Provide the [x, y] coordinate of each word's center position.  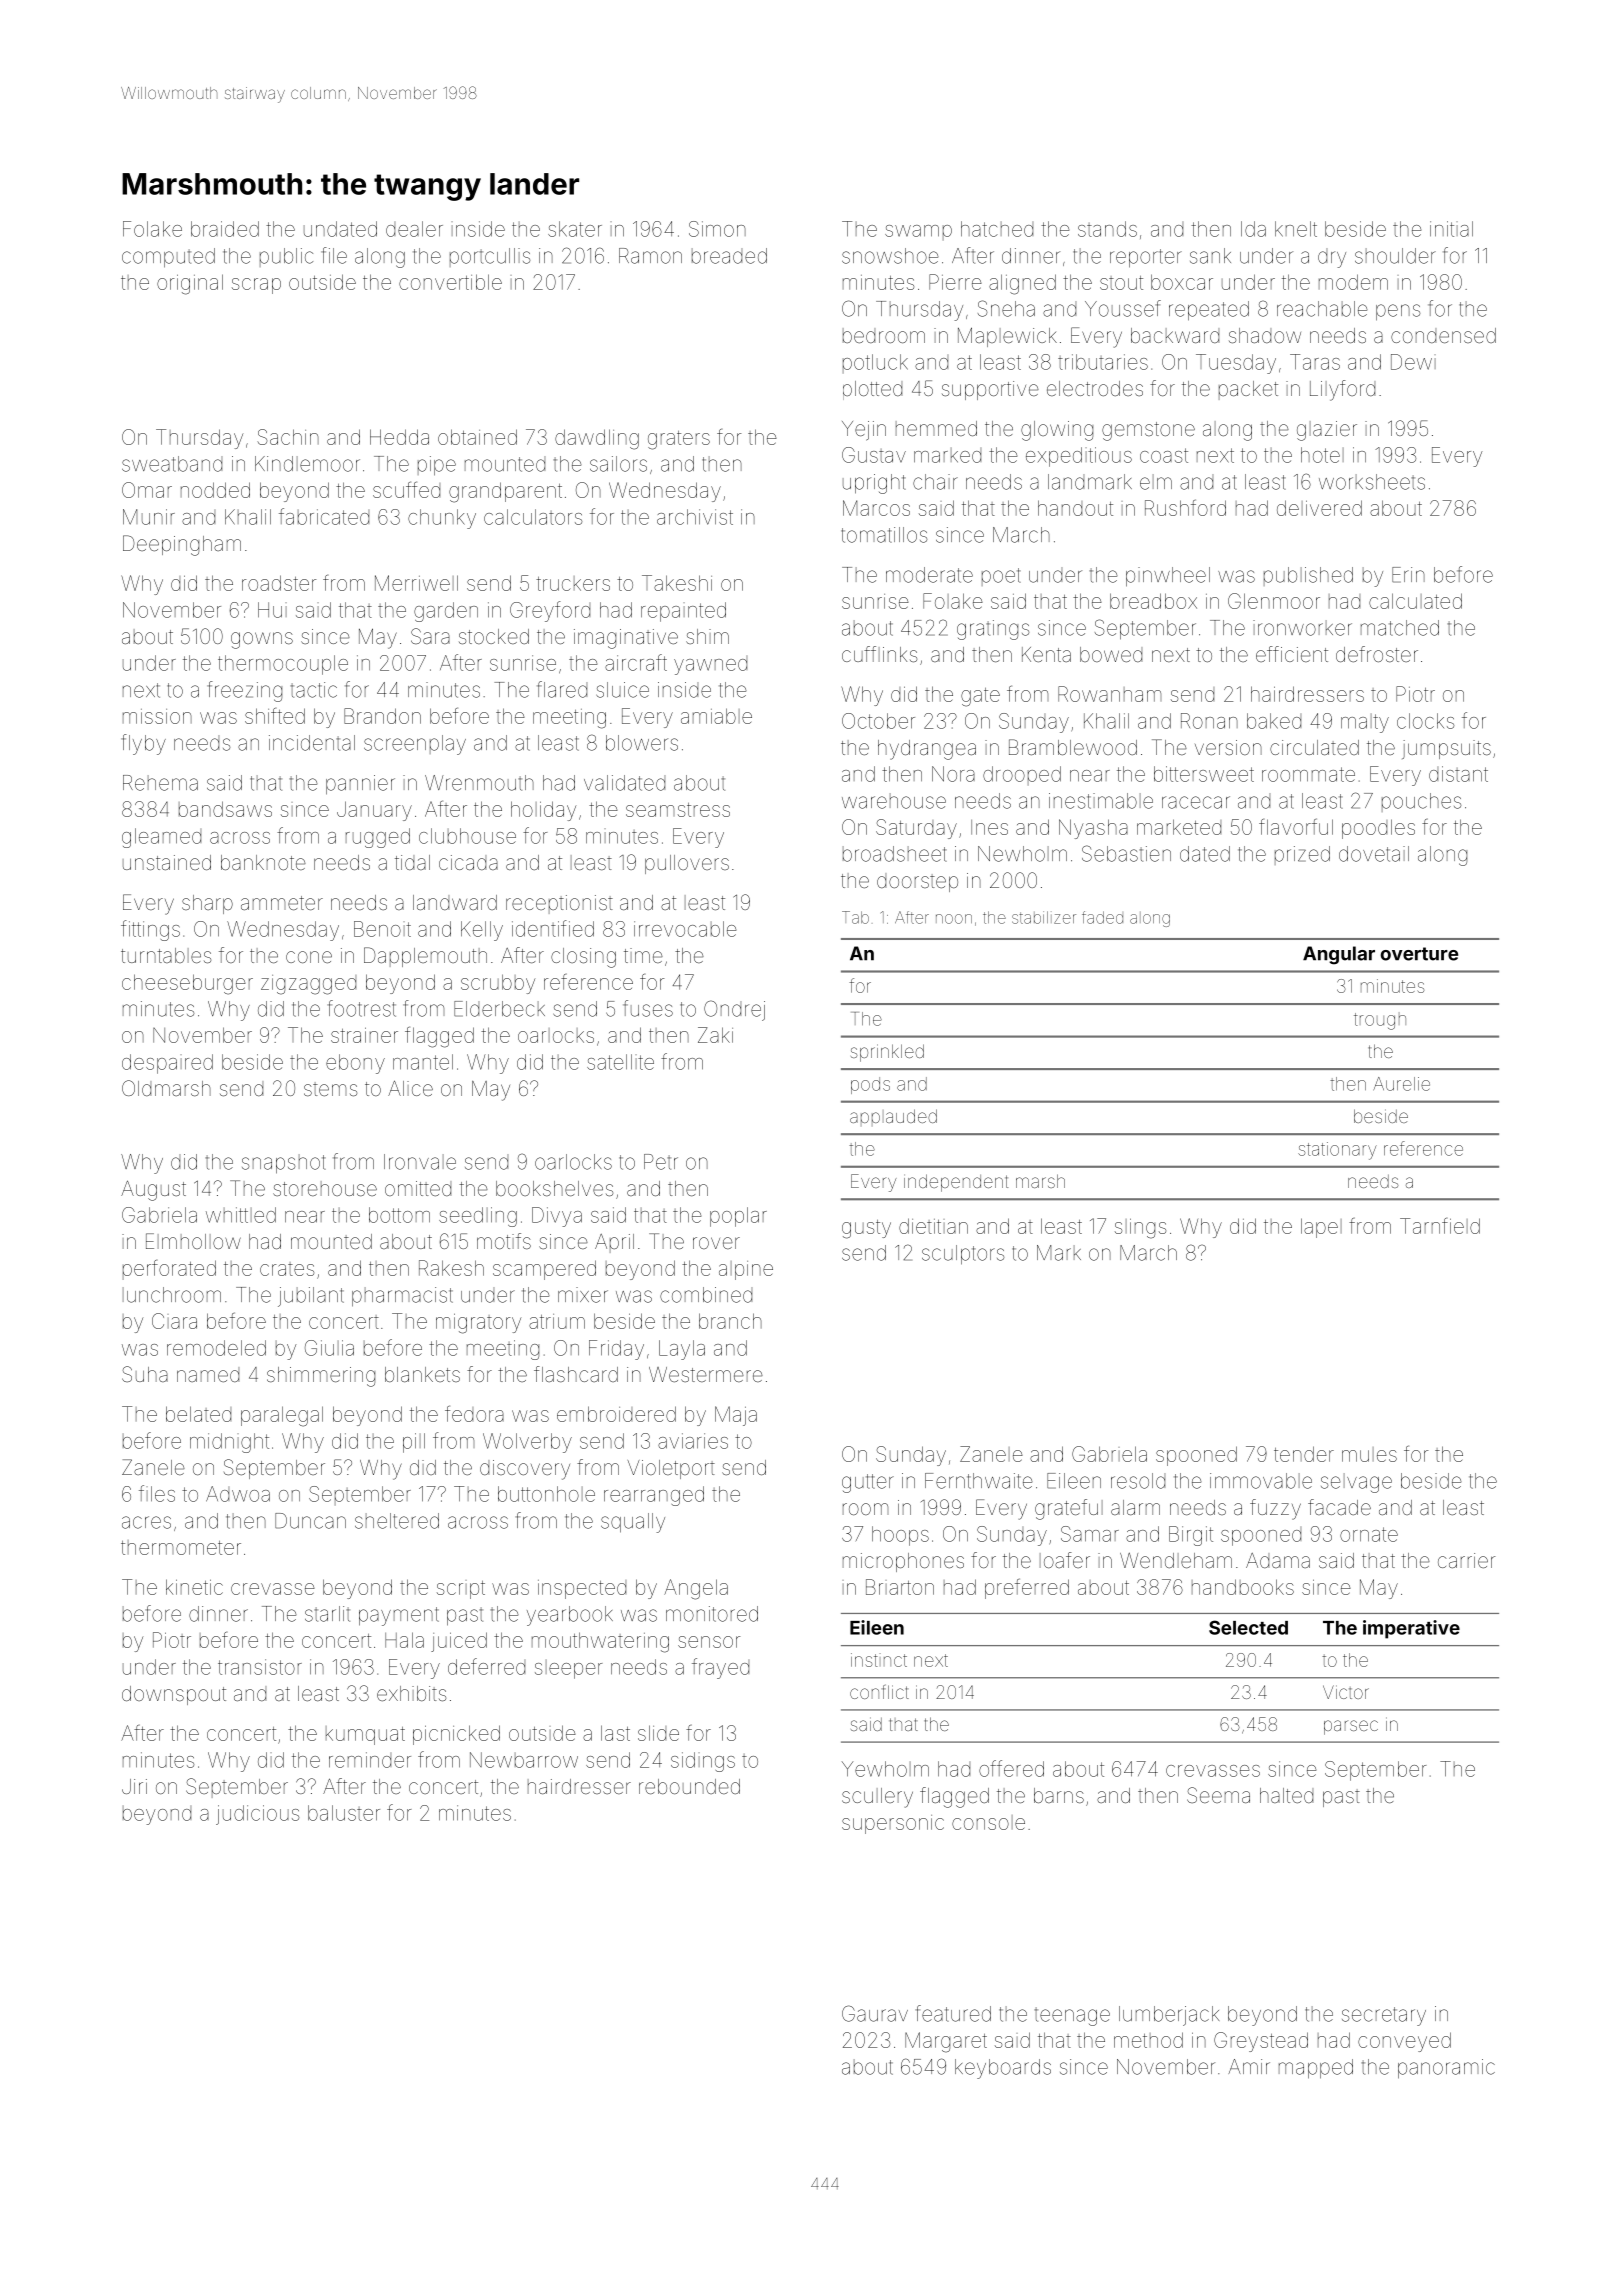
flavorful [1296, 826]
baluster [344, 1813]
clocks [1425, 721]
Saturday [916, 829]
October [878, 721]
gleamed [161, 838]
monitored [712, 1614]
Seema [1218, 1795]
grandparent [505, 492]
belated [198, 1414]
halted [1286, 1795]
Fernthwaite [979, 1481]
